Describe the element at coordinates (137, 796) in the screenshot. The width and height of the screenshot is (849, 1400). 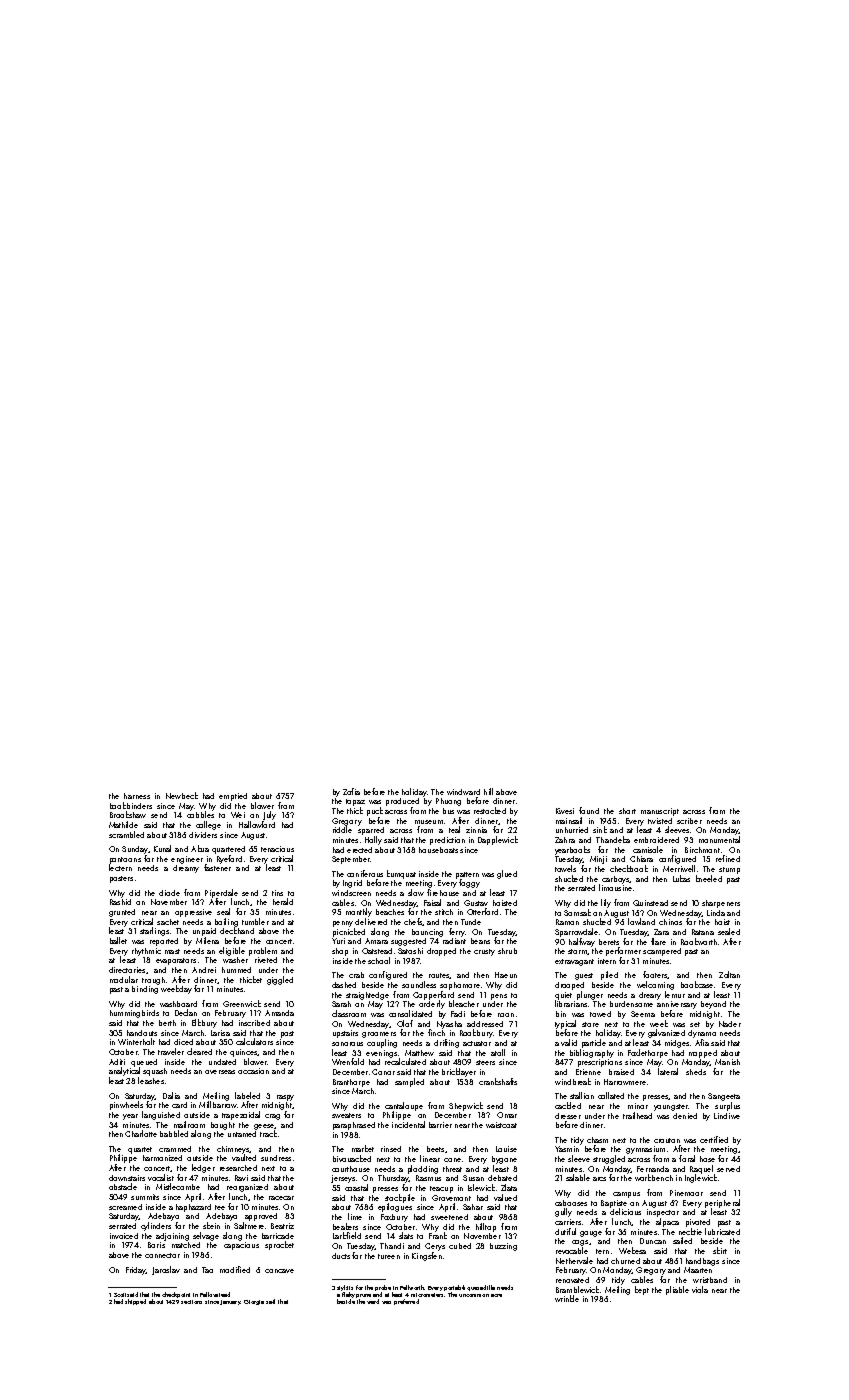
I see `harness` at that location.
